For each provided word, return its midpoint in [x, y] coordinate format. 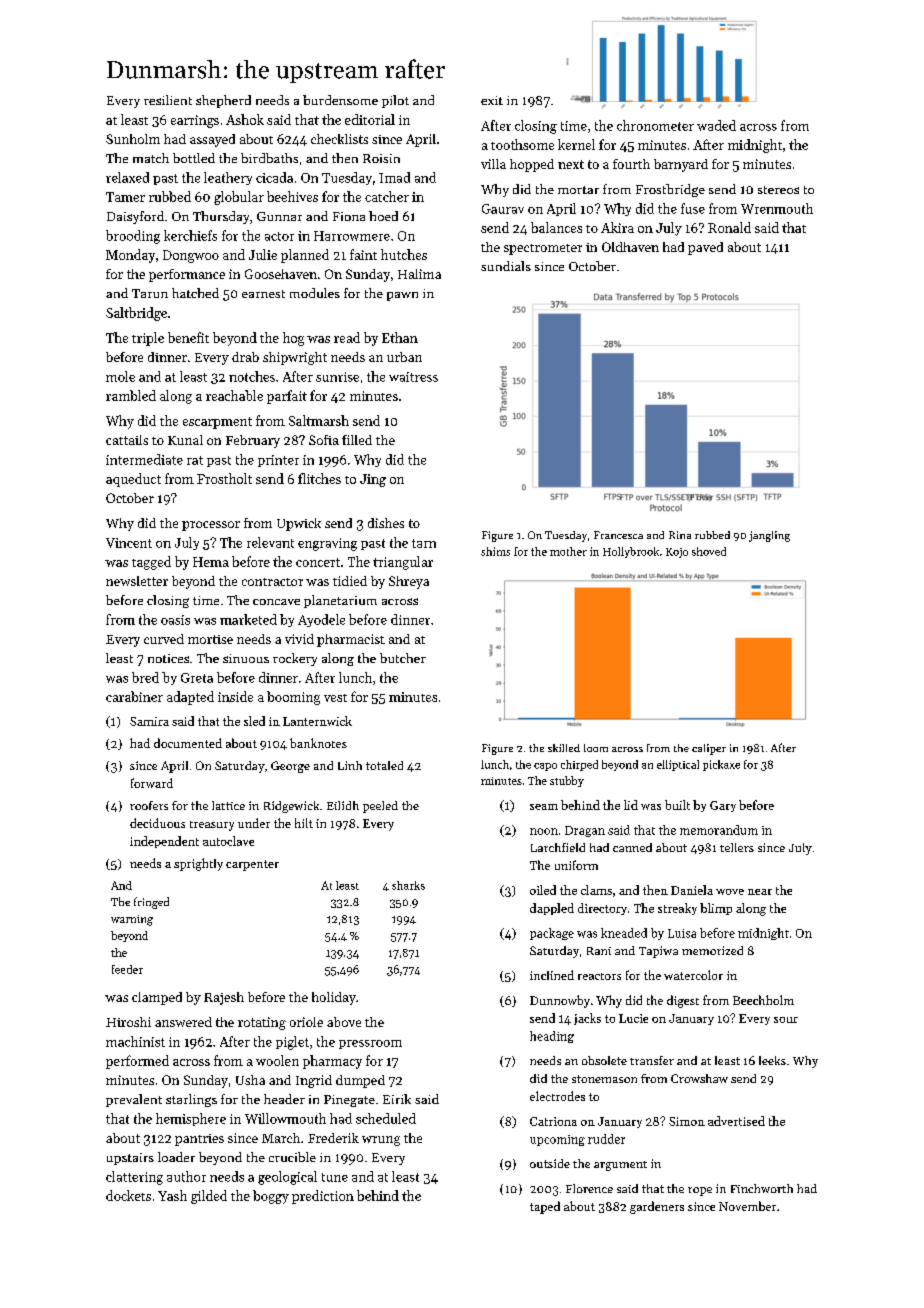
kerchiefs [190, 235]
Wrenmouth [777, 208]
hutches [404, 254]
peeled [380, 807]
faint [363, 254]
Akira [617, 227]
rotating [262, 1023]
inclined [552, 975]
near [760, 892]
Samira [149, 721]
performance [187, 275]
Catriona [553, 1121]
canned [632, 847]
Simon [687, 1121]
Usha [250, 1080]
